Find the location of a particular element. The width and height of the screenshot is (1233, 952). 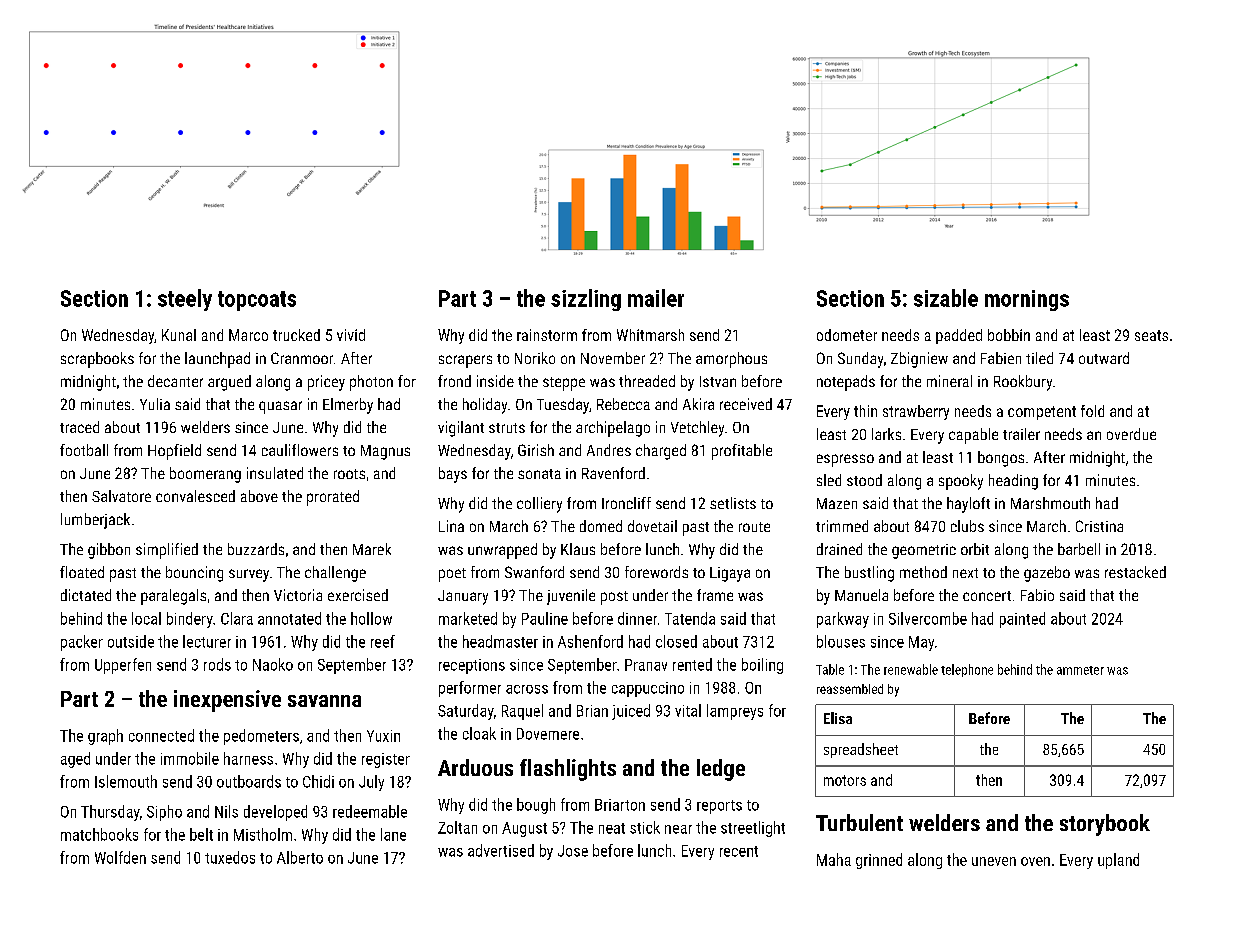

rods is located at coordinates (217, 664).
